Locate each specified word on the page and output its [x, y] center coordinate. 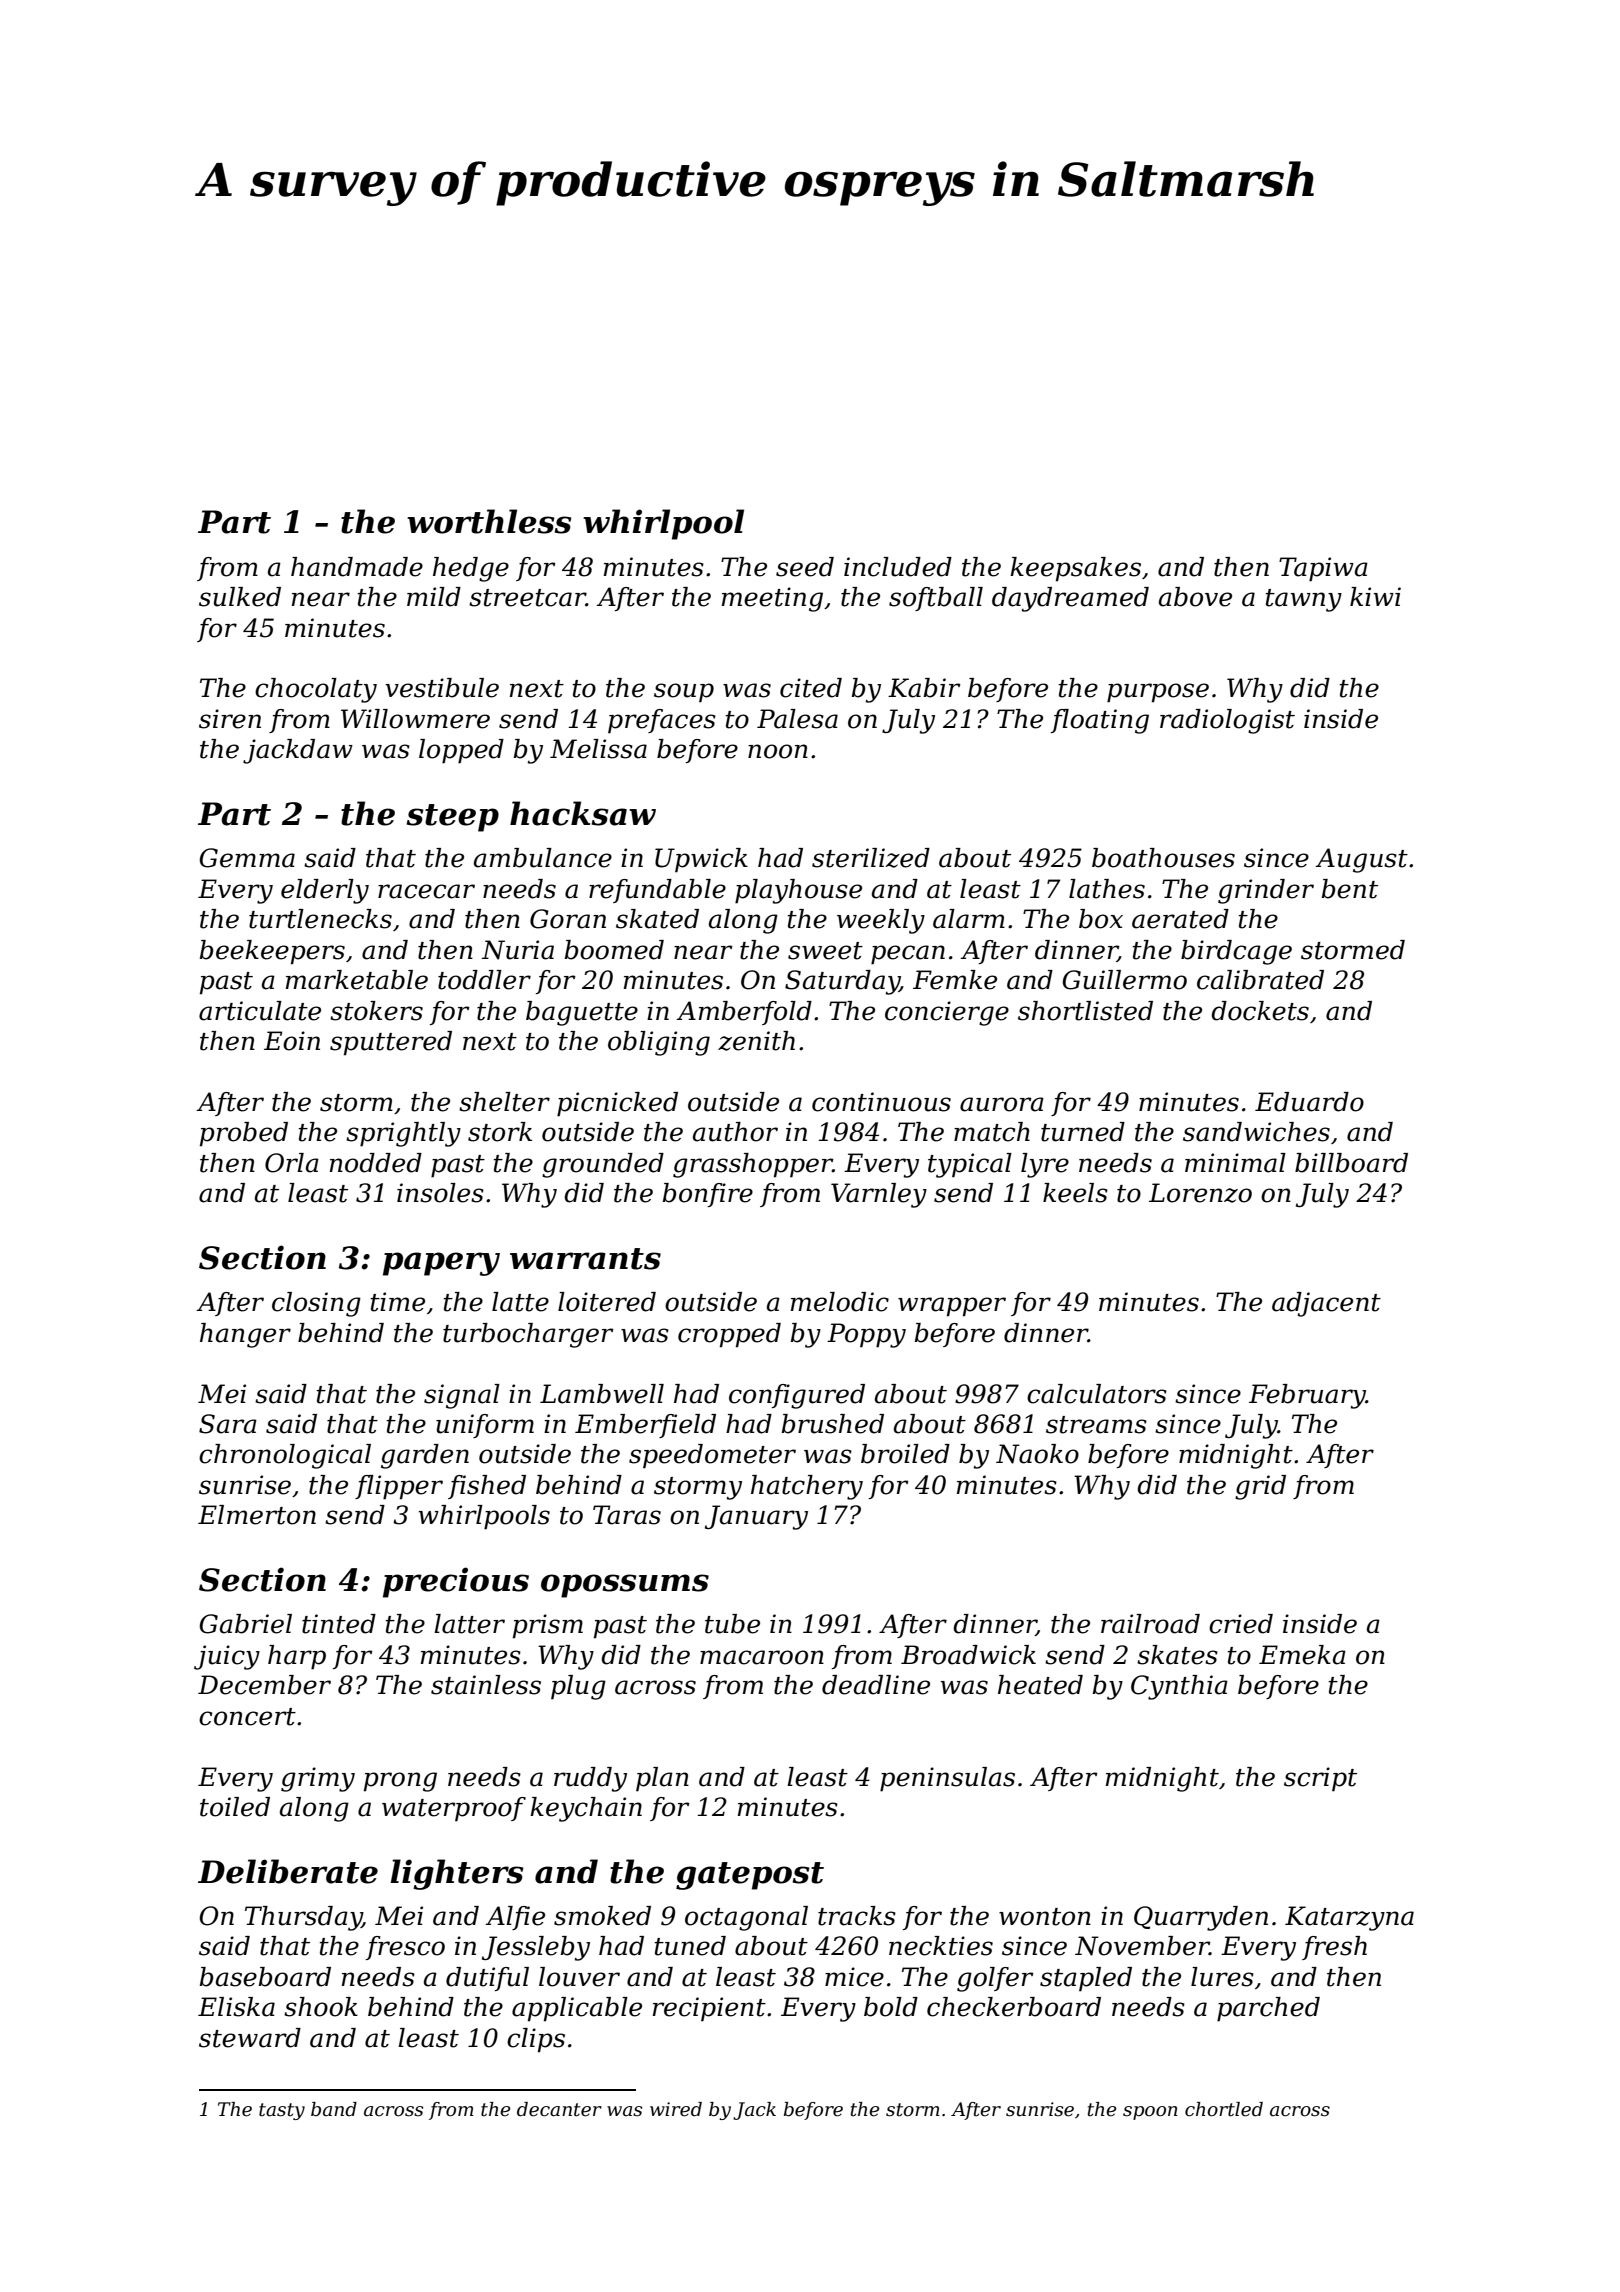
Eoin [292, 1041]
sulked [240, 597]
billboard [1351, 1163]
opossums [625, 1586]
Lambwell [602, 1394]
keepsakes [1075, 569]
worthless [489, 521]
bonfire [707, 1195]
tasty [282, 2111]
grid [1260, 1487]
